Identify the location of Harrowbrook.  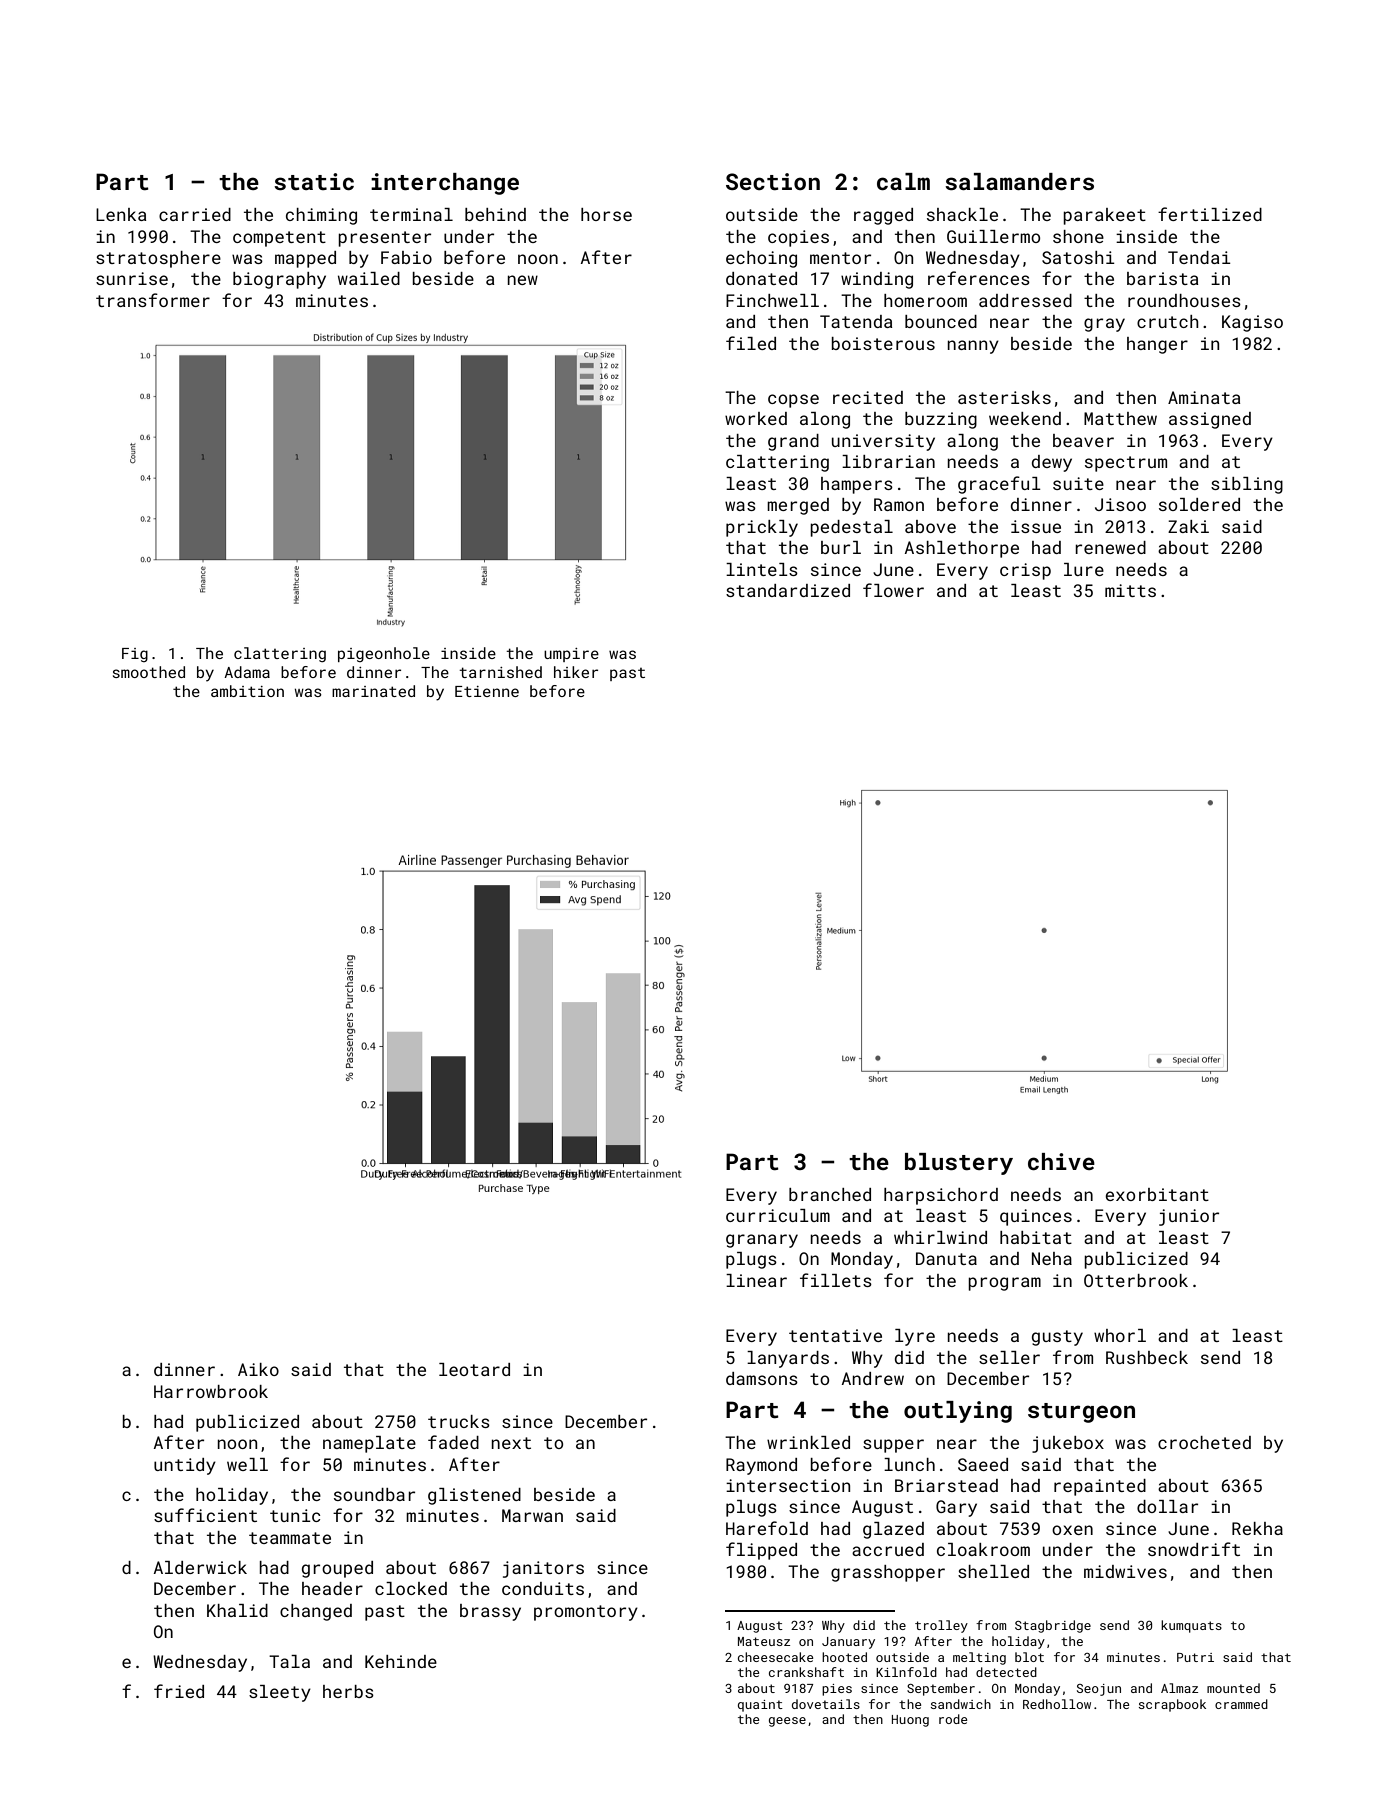
(211, 1391).
